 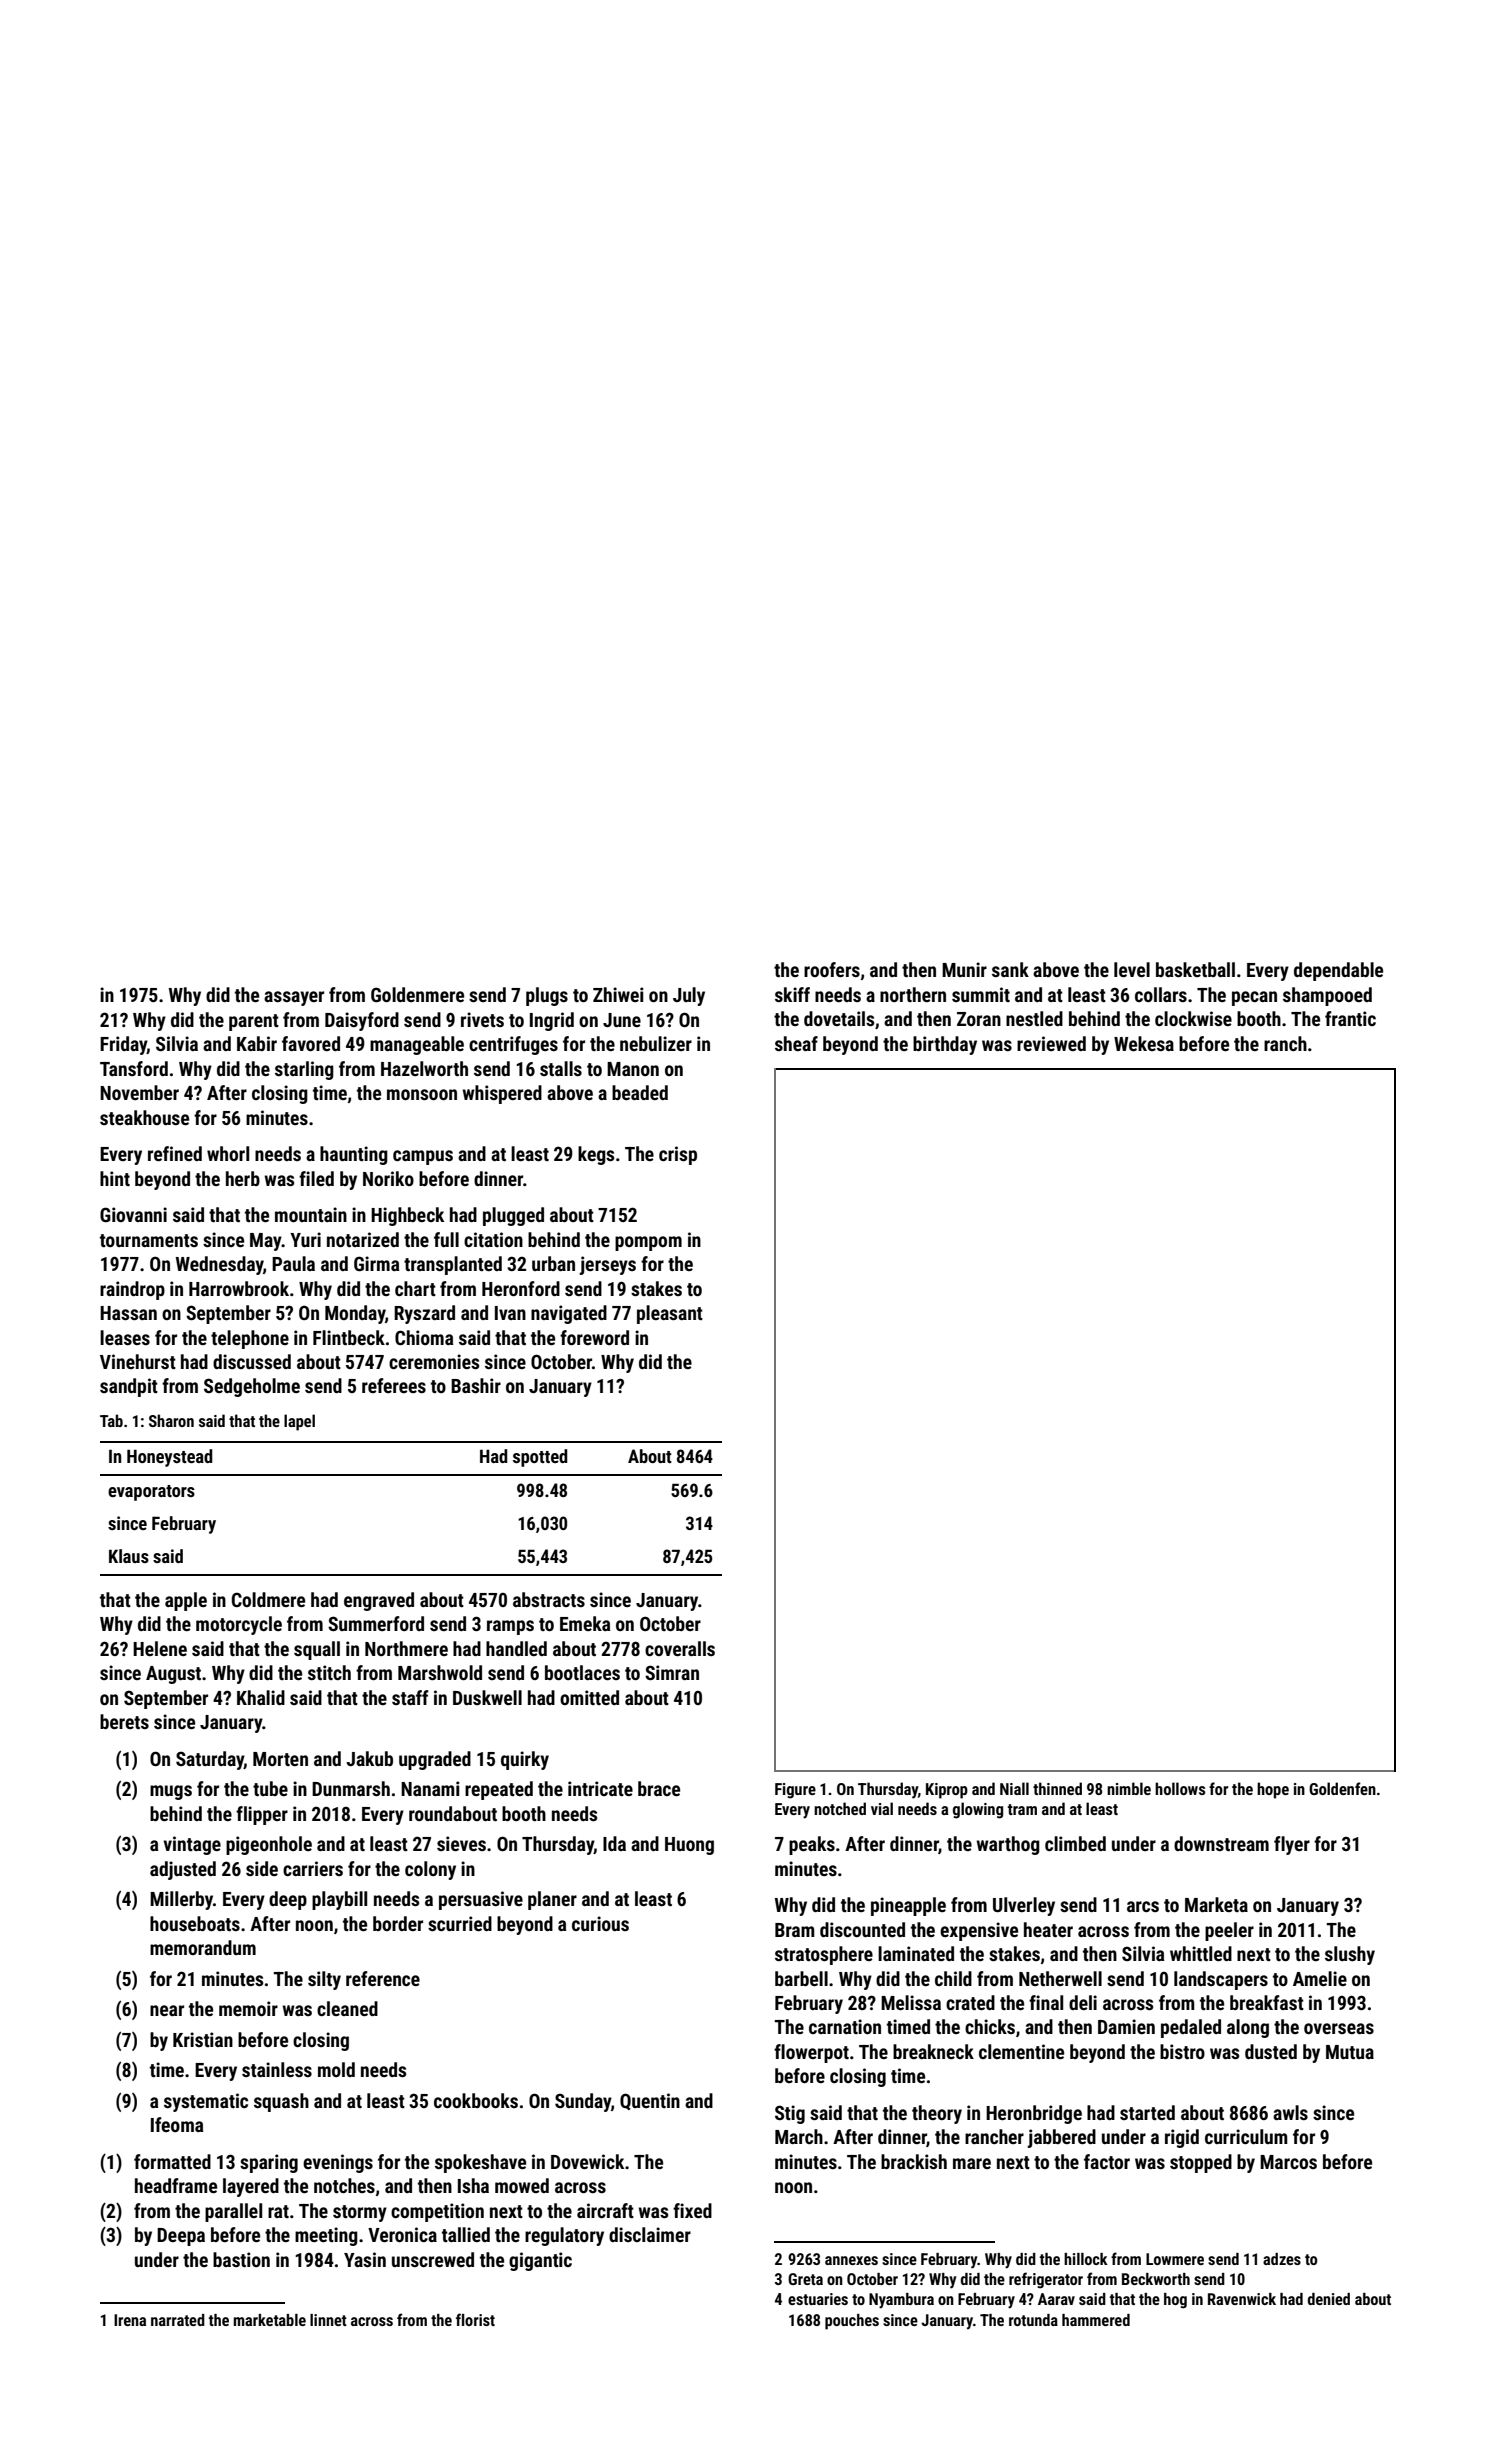 What do you see at coordinates (672, 1672) in the image?
I see `Simran` at bounding box center [672, 1672].
